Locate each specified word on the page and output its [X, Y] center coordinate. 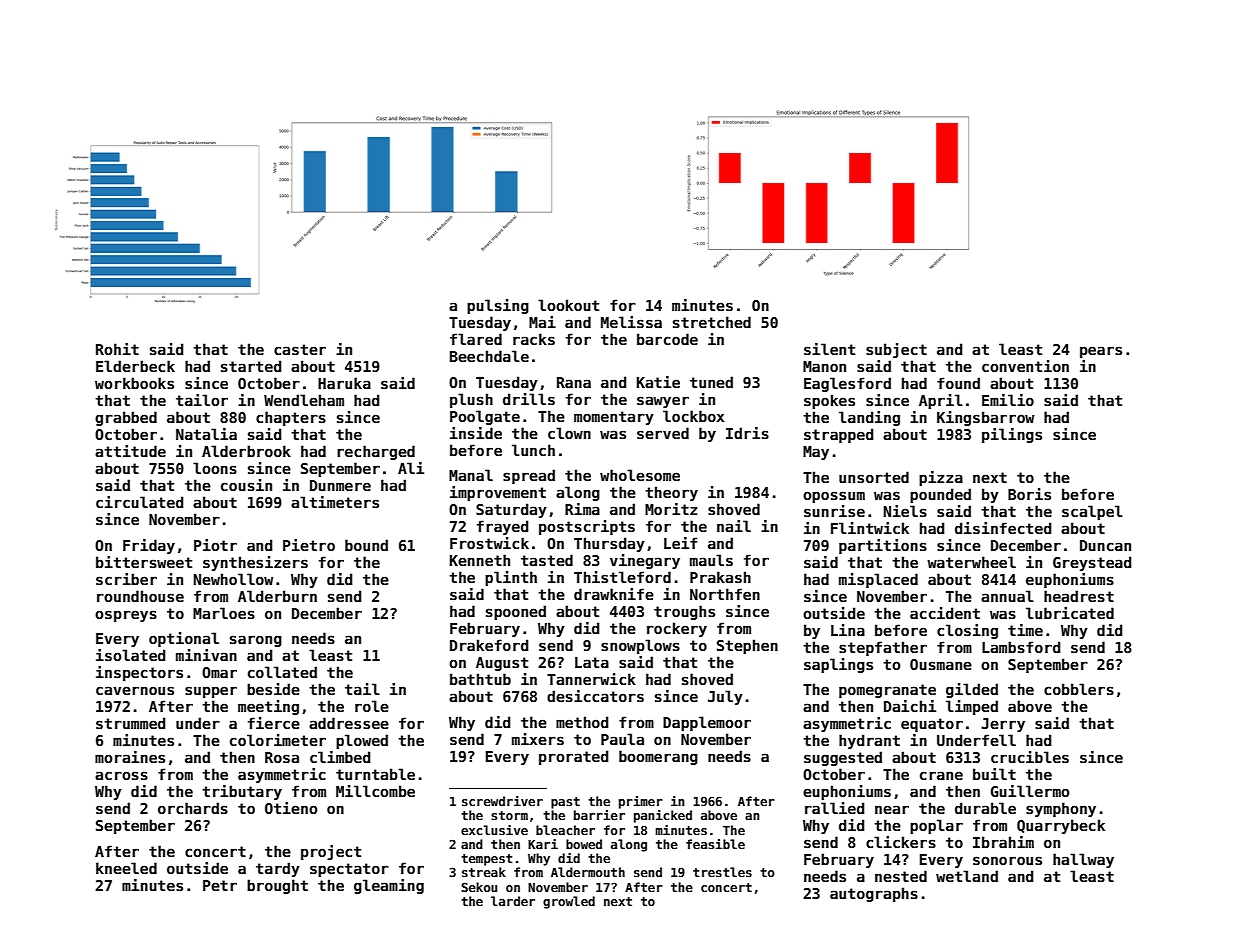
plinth [511, 578]
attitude [130, 451]
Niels [905, 511]
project [331, 852]
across [121, 775]
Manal [471, 475]
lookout [568, 305]
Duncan [1105, 545]
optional [184, 639]
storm [509, 815]
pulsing [498, 306]
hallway [1083, 860]
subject [896, 350]
